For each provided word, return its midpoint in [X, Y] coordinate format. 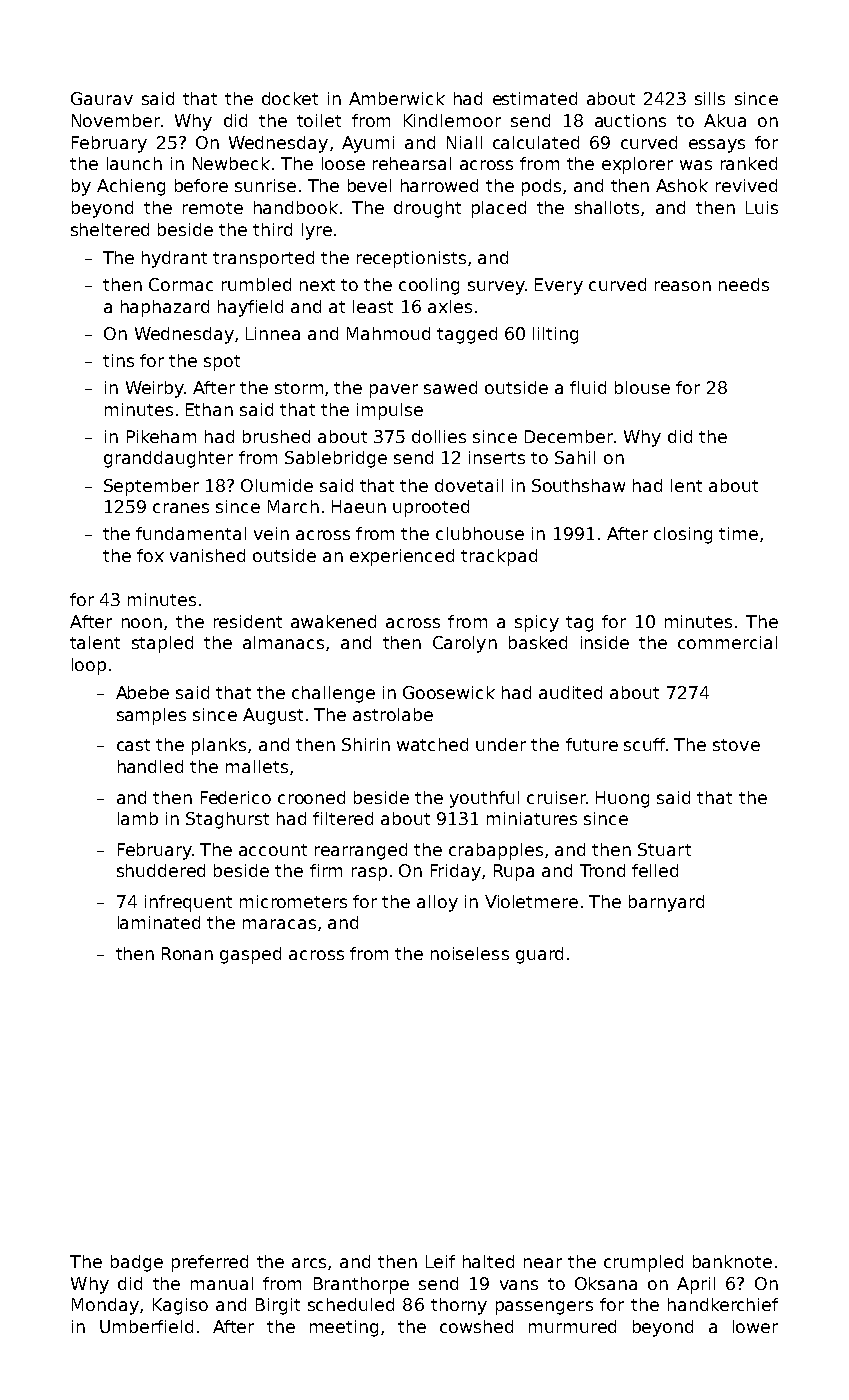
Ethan [209, 409]
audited [570, 692]
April [696, 1285]
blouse [642, 387]
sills [710, 98]
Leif [440, 1261]
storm [299, 388]
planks [219, 746]
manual [222, 1283]
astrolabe [393, 714]
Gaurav [102, 98]
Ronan [187, 953]
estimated [535, 98]
